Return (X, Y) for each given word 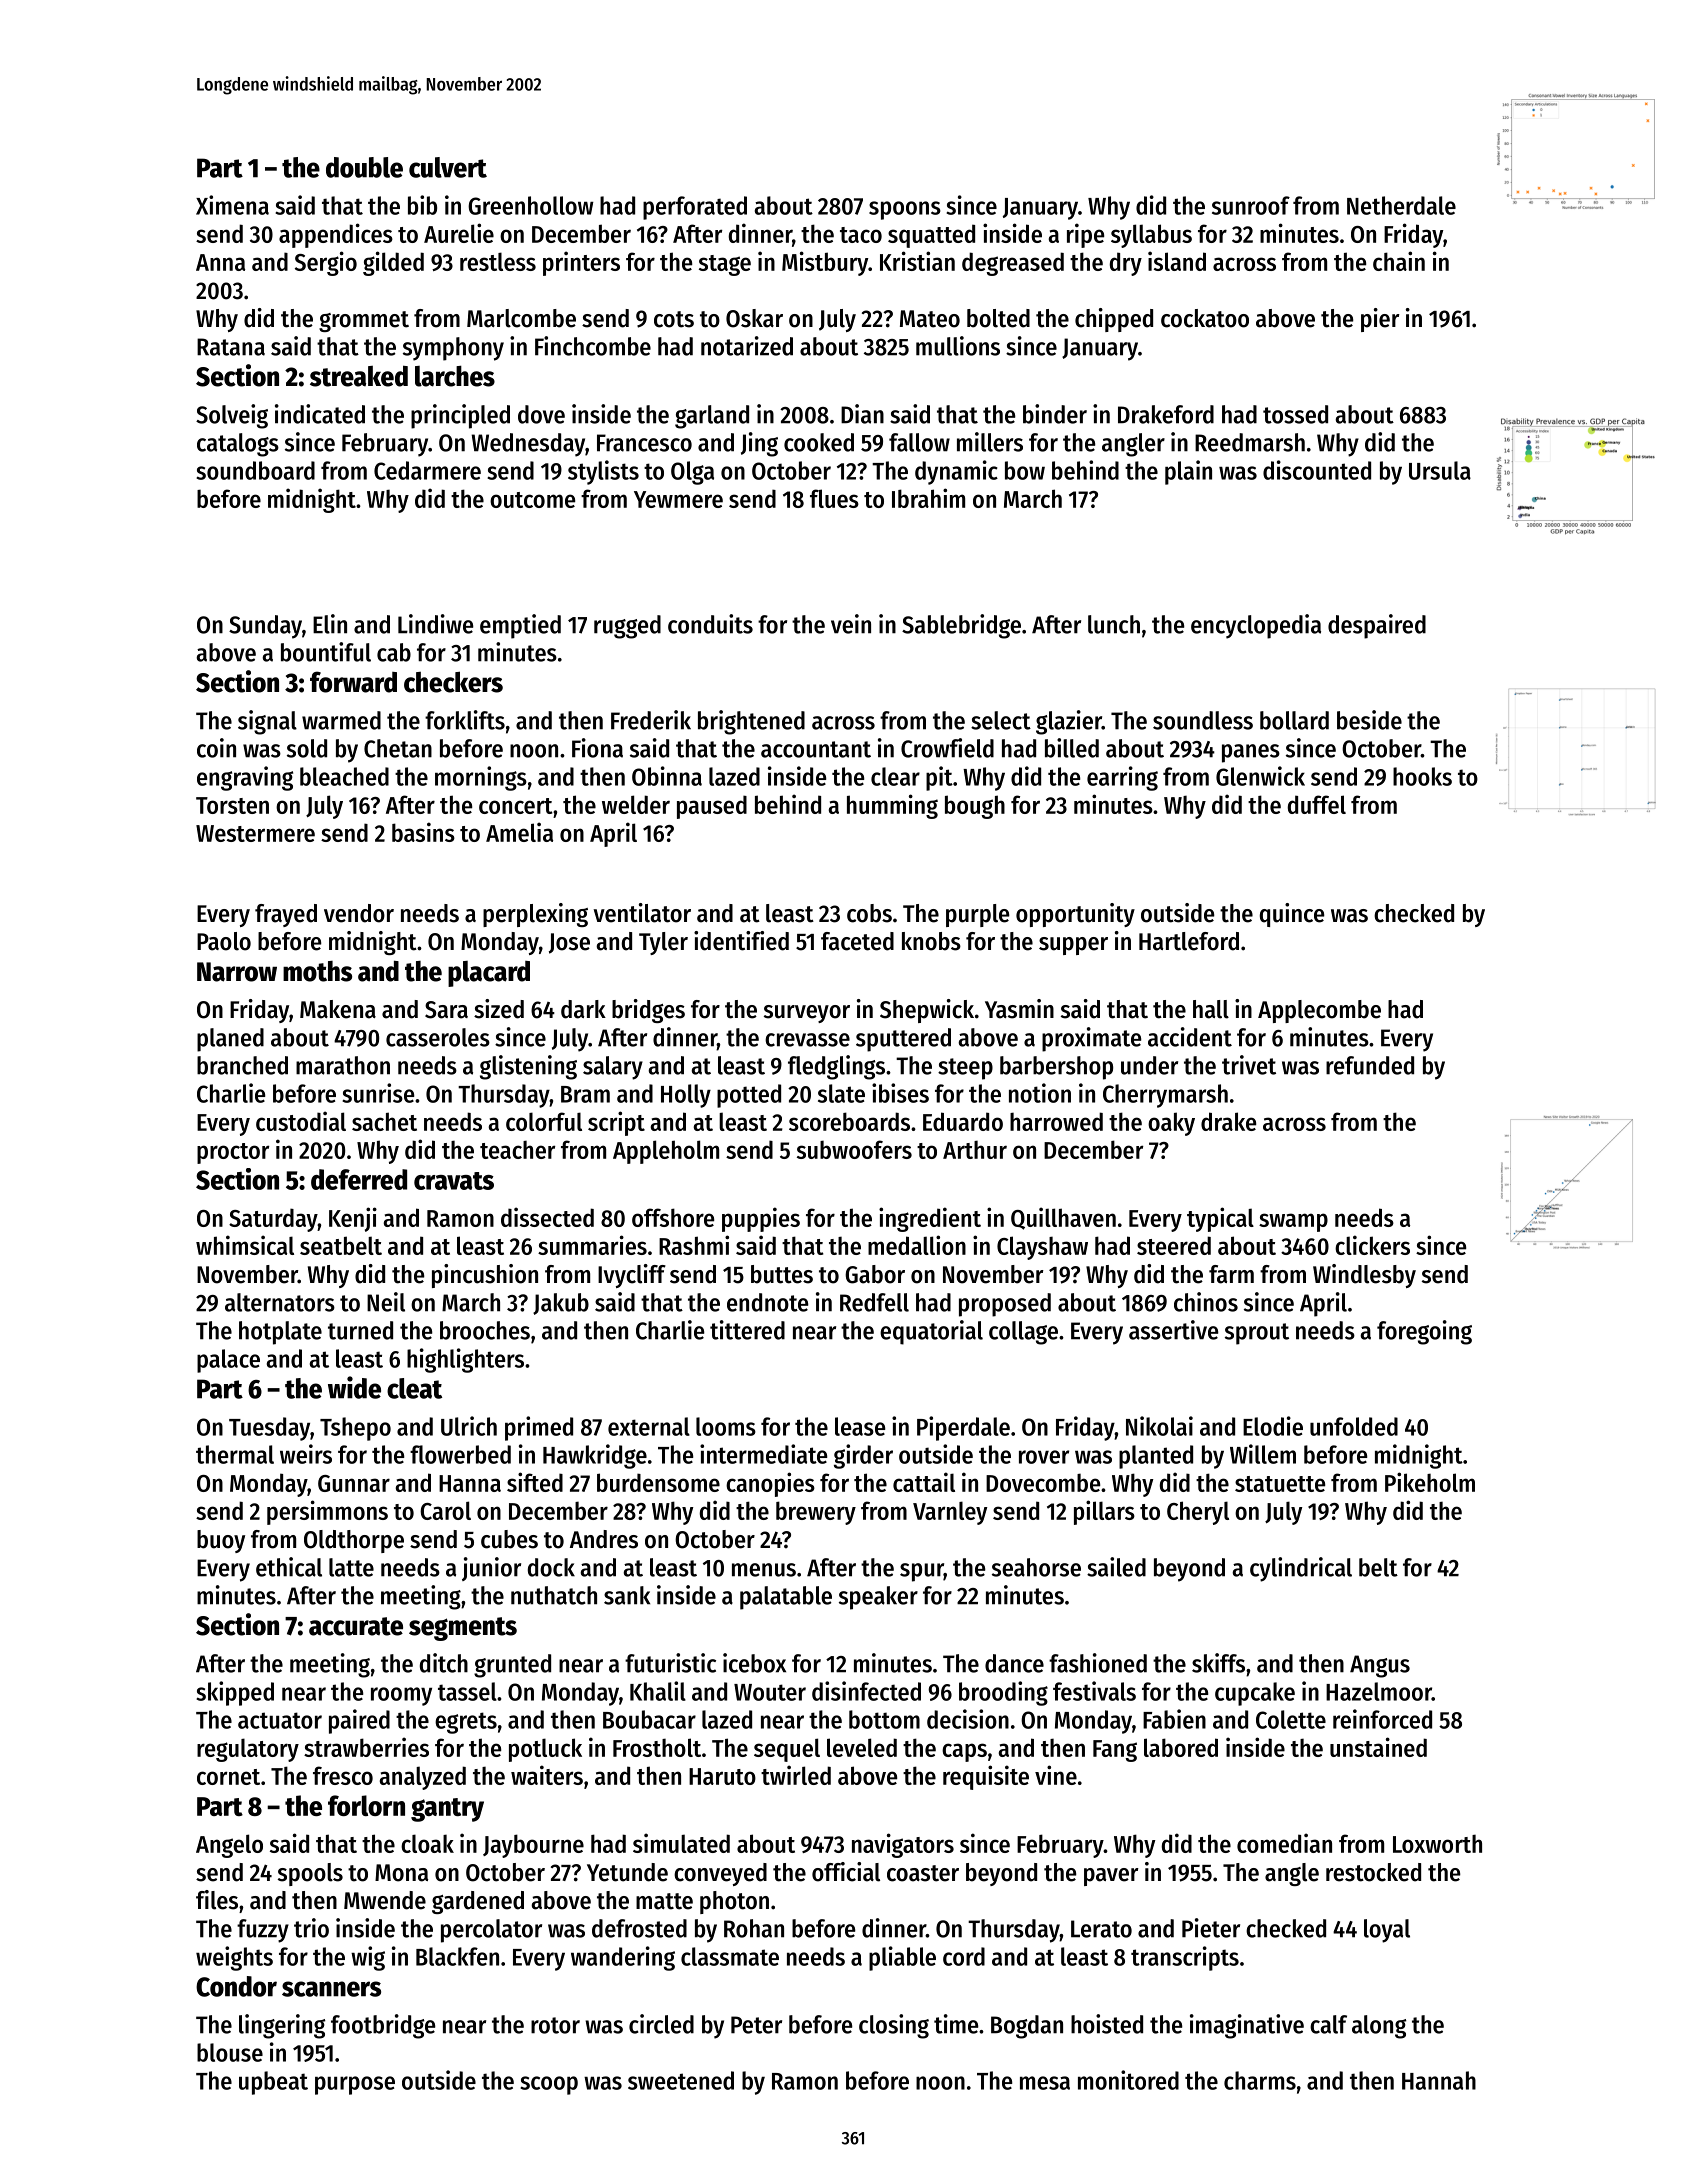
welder (636, 804)
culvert (448, 167)
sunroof (1251, 205)
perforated (695, 208)
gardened (478, 1902)
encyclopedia (1256, 626)
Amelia (519, 832)
